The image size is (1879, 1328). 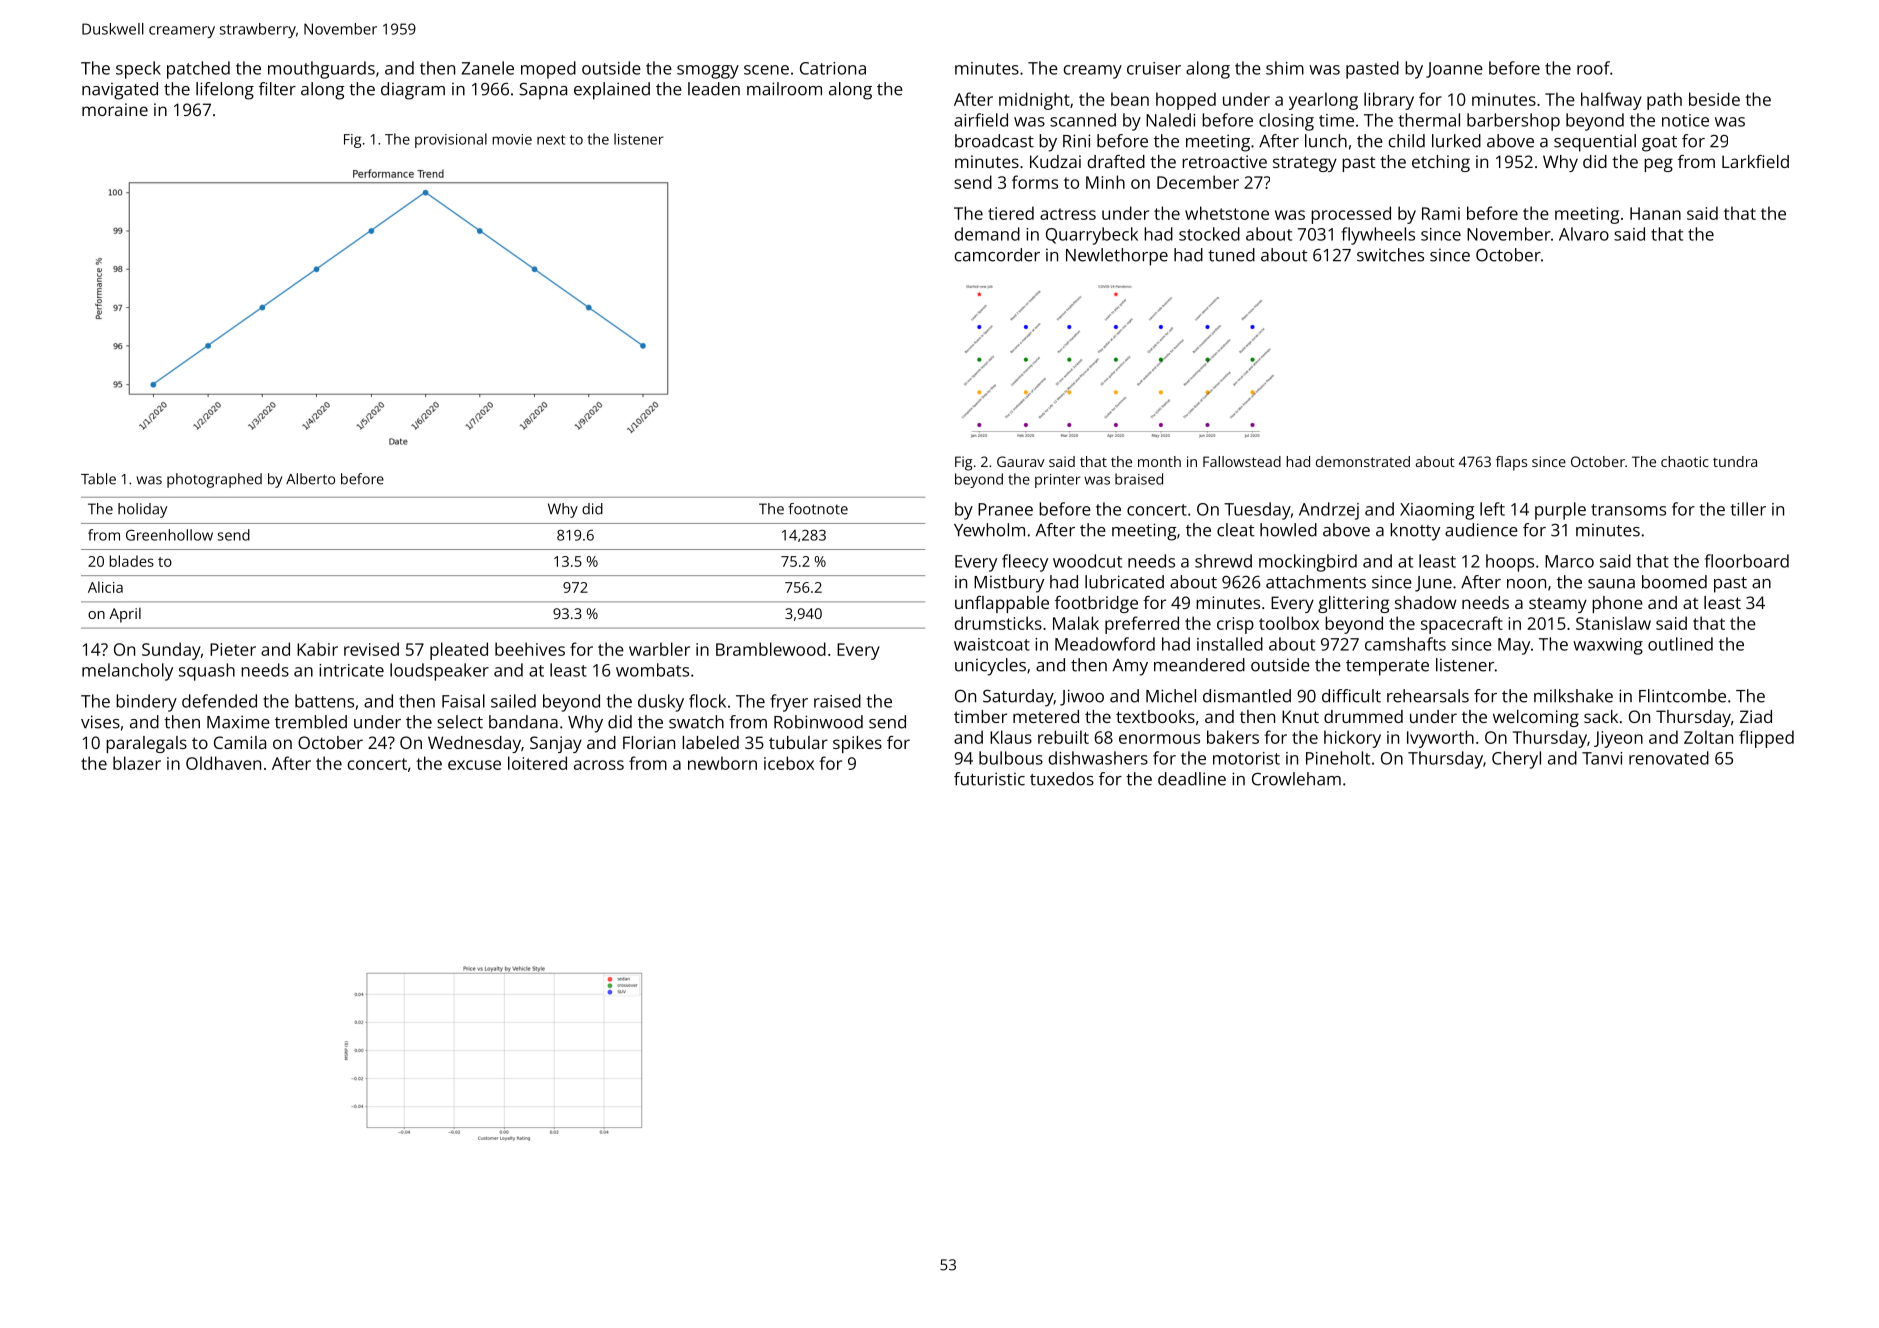 What do you see at coordinates (115, 109) in the screenshot?
I see `moraine` at bounding box center [115, 109].
